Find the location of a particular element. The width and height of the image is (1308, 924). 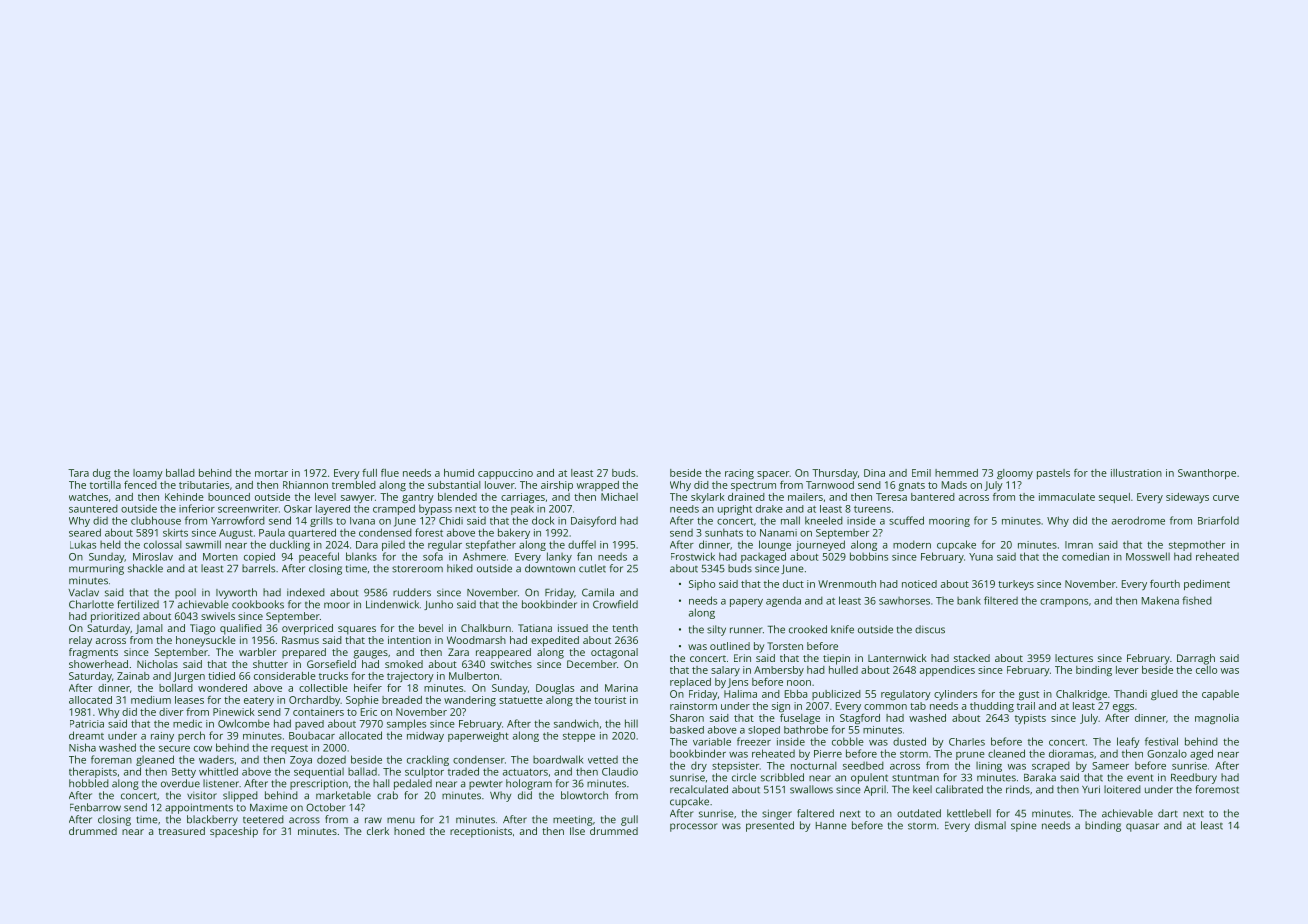

cappuccino is located at coordinates (505, 474).
